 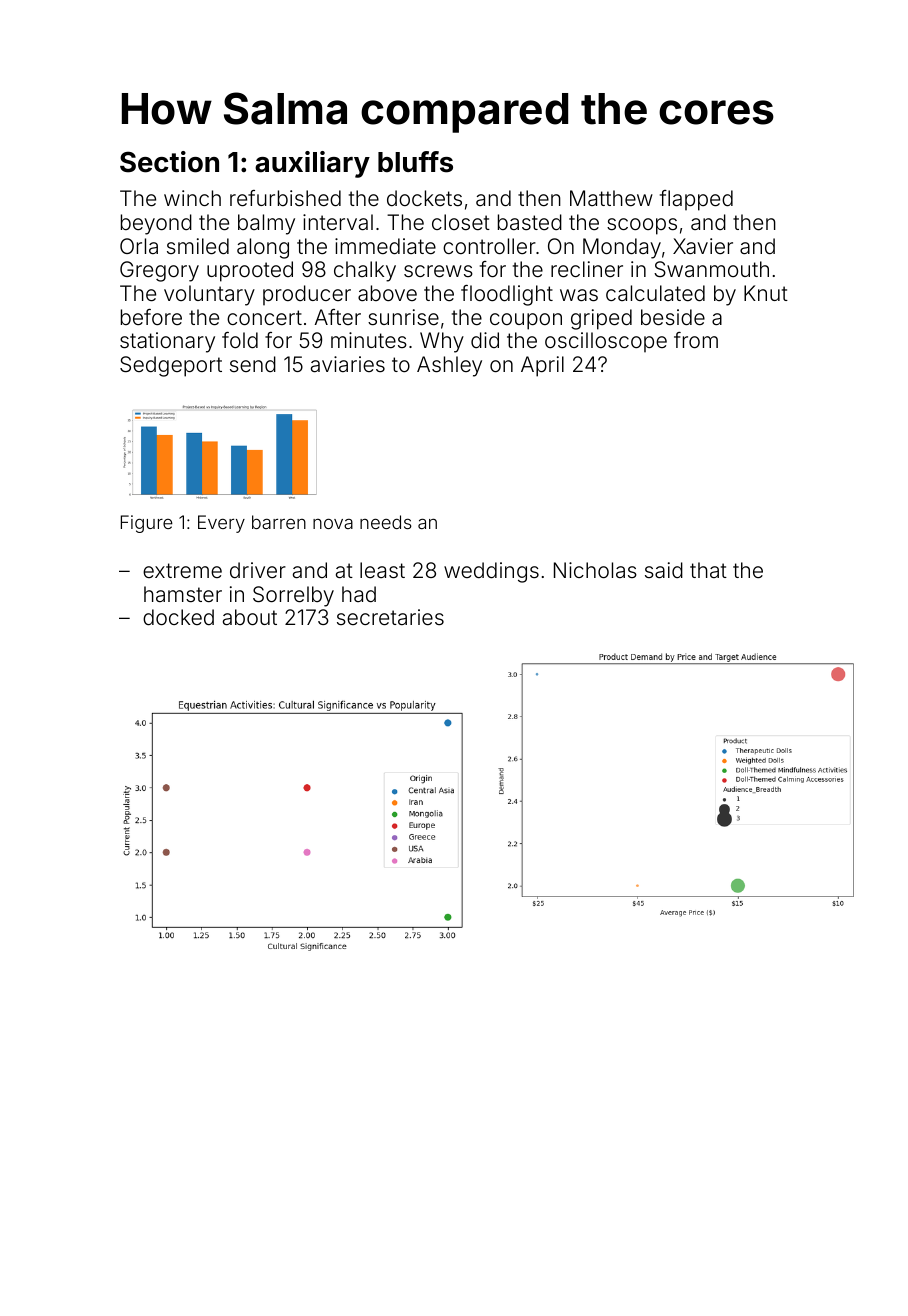 What do you see at coordinates (595, 570) in the image?
I see `Nicholas` at bounding box center [595, 570].
